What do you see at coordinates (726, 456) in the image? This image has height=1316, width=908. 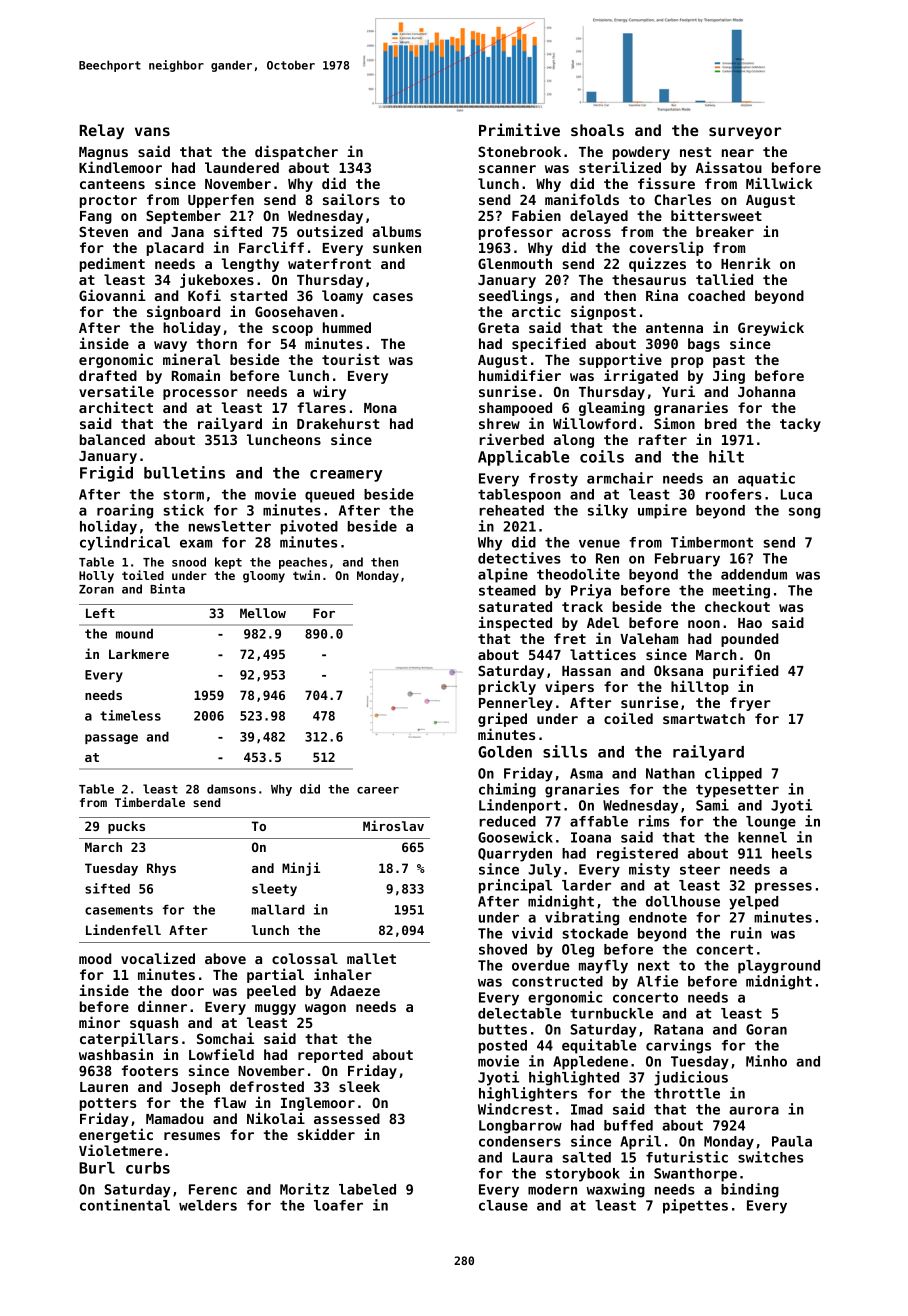 I see `hilt` at bounding box center [726, 456].
